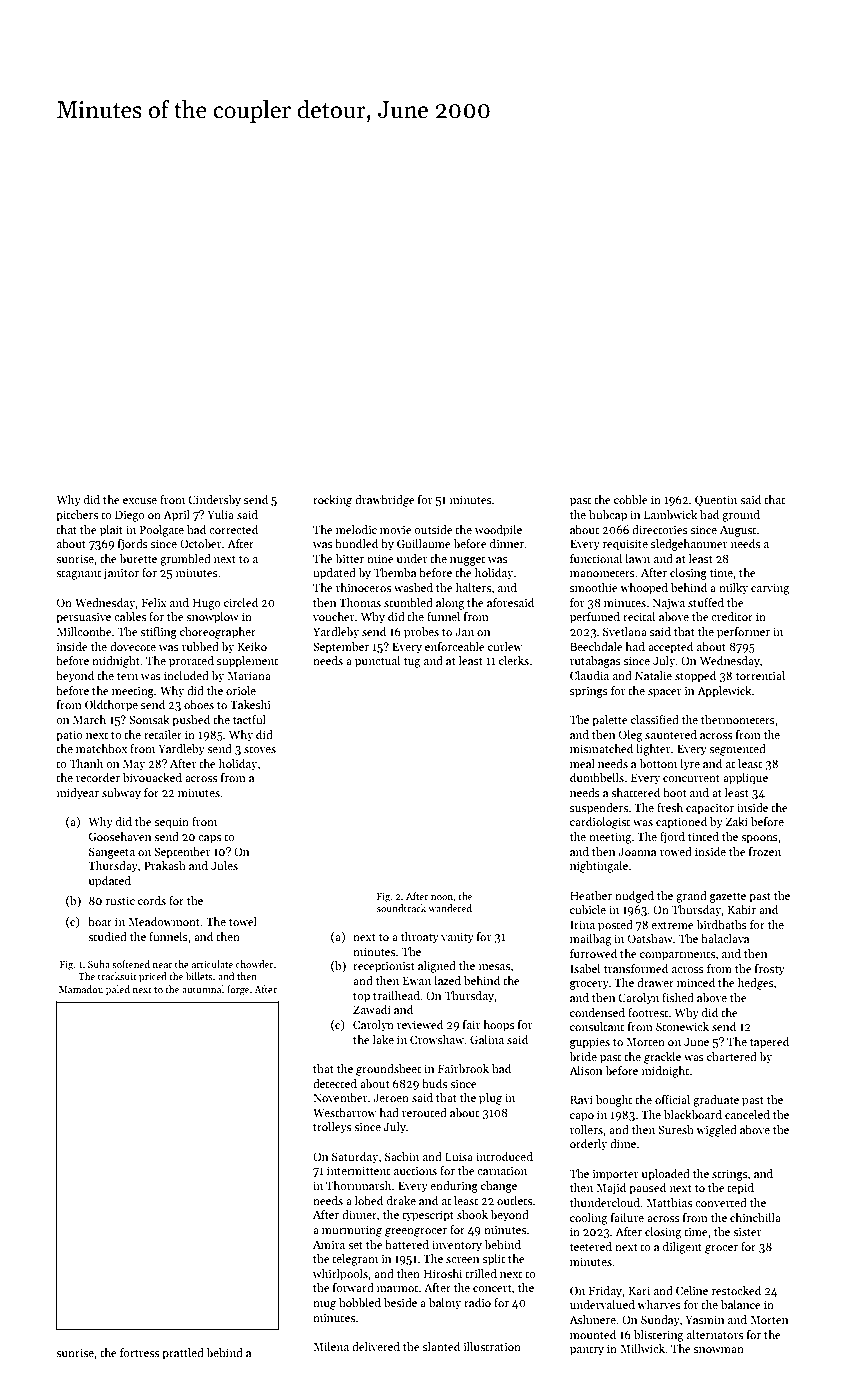  What do you see at coordinates (376, 1346) in the image?
I see `delivered` at bounding box center [376, 1346].
